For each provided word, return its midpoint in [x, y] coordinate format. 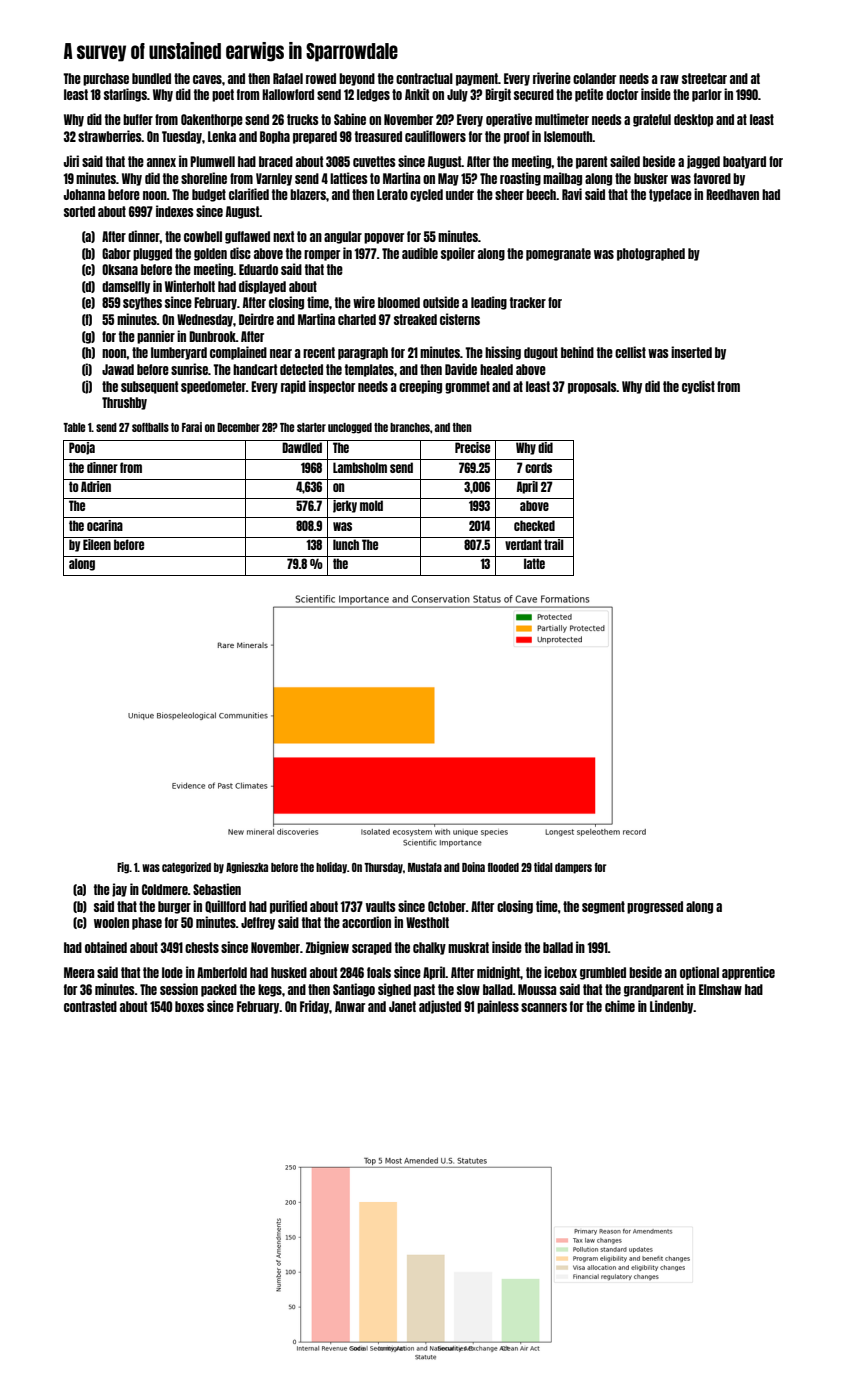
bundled [151, 78]
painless [498, 1007]
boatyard [744, 162]
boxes [189, 1006]
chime [620, 1006]
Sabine [350, 119]
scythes [142, 303]
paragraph [363, 353]
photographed [651, 254]
